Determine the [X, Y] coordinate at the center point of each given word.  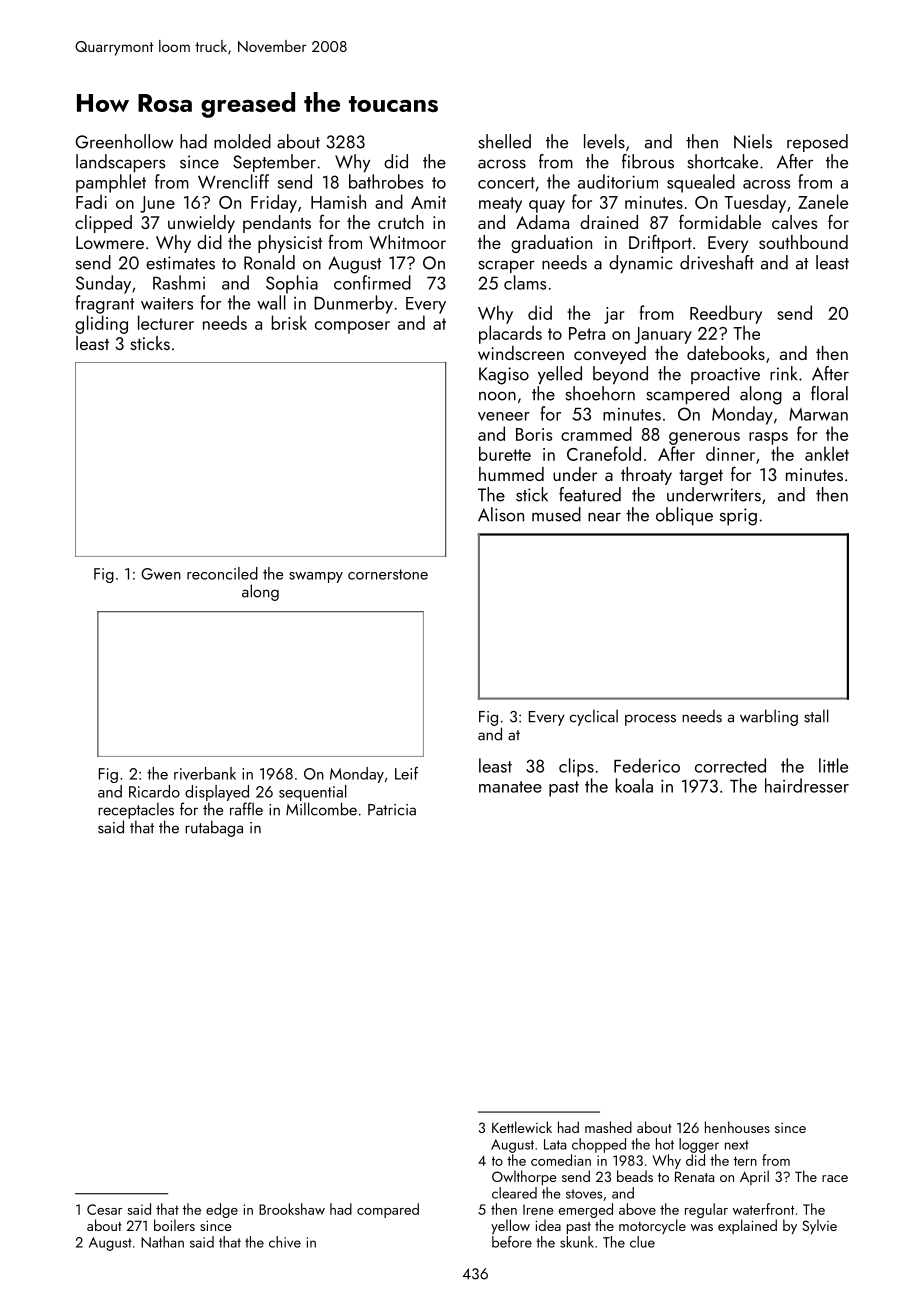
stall [816, 716]
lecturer [166, 322]
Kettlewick [522, 1127]
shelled [504, 141]
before [512, 1242]
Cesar [104, 1209]
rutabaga [214, 828]
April [754, 1177]
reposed [817, 143]
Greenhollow [125, 141]
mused [556, 514]
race [835, 1178]
